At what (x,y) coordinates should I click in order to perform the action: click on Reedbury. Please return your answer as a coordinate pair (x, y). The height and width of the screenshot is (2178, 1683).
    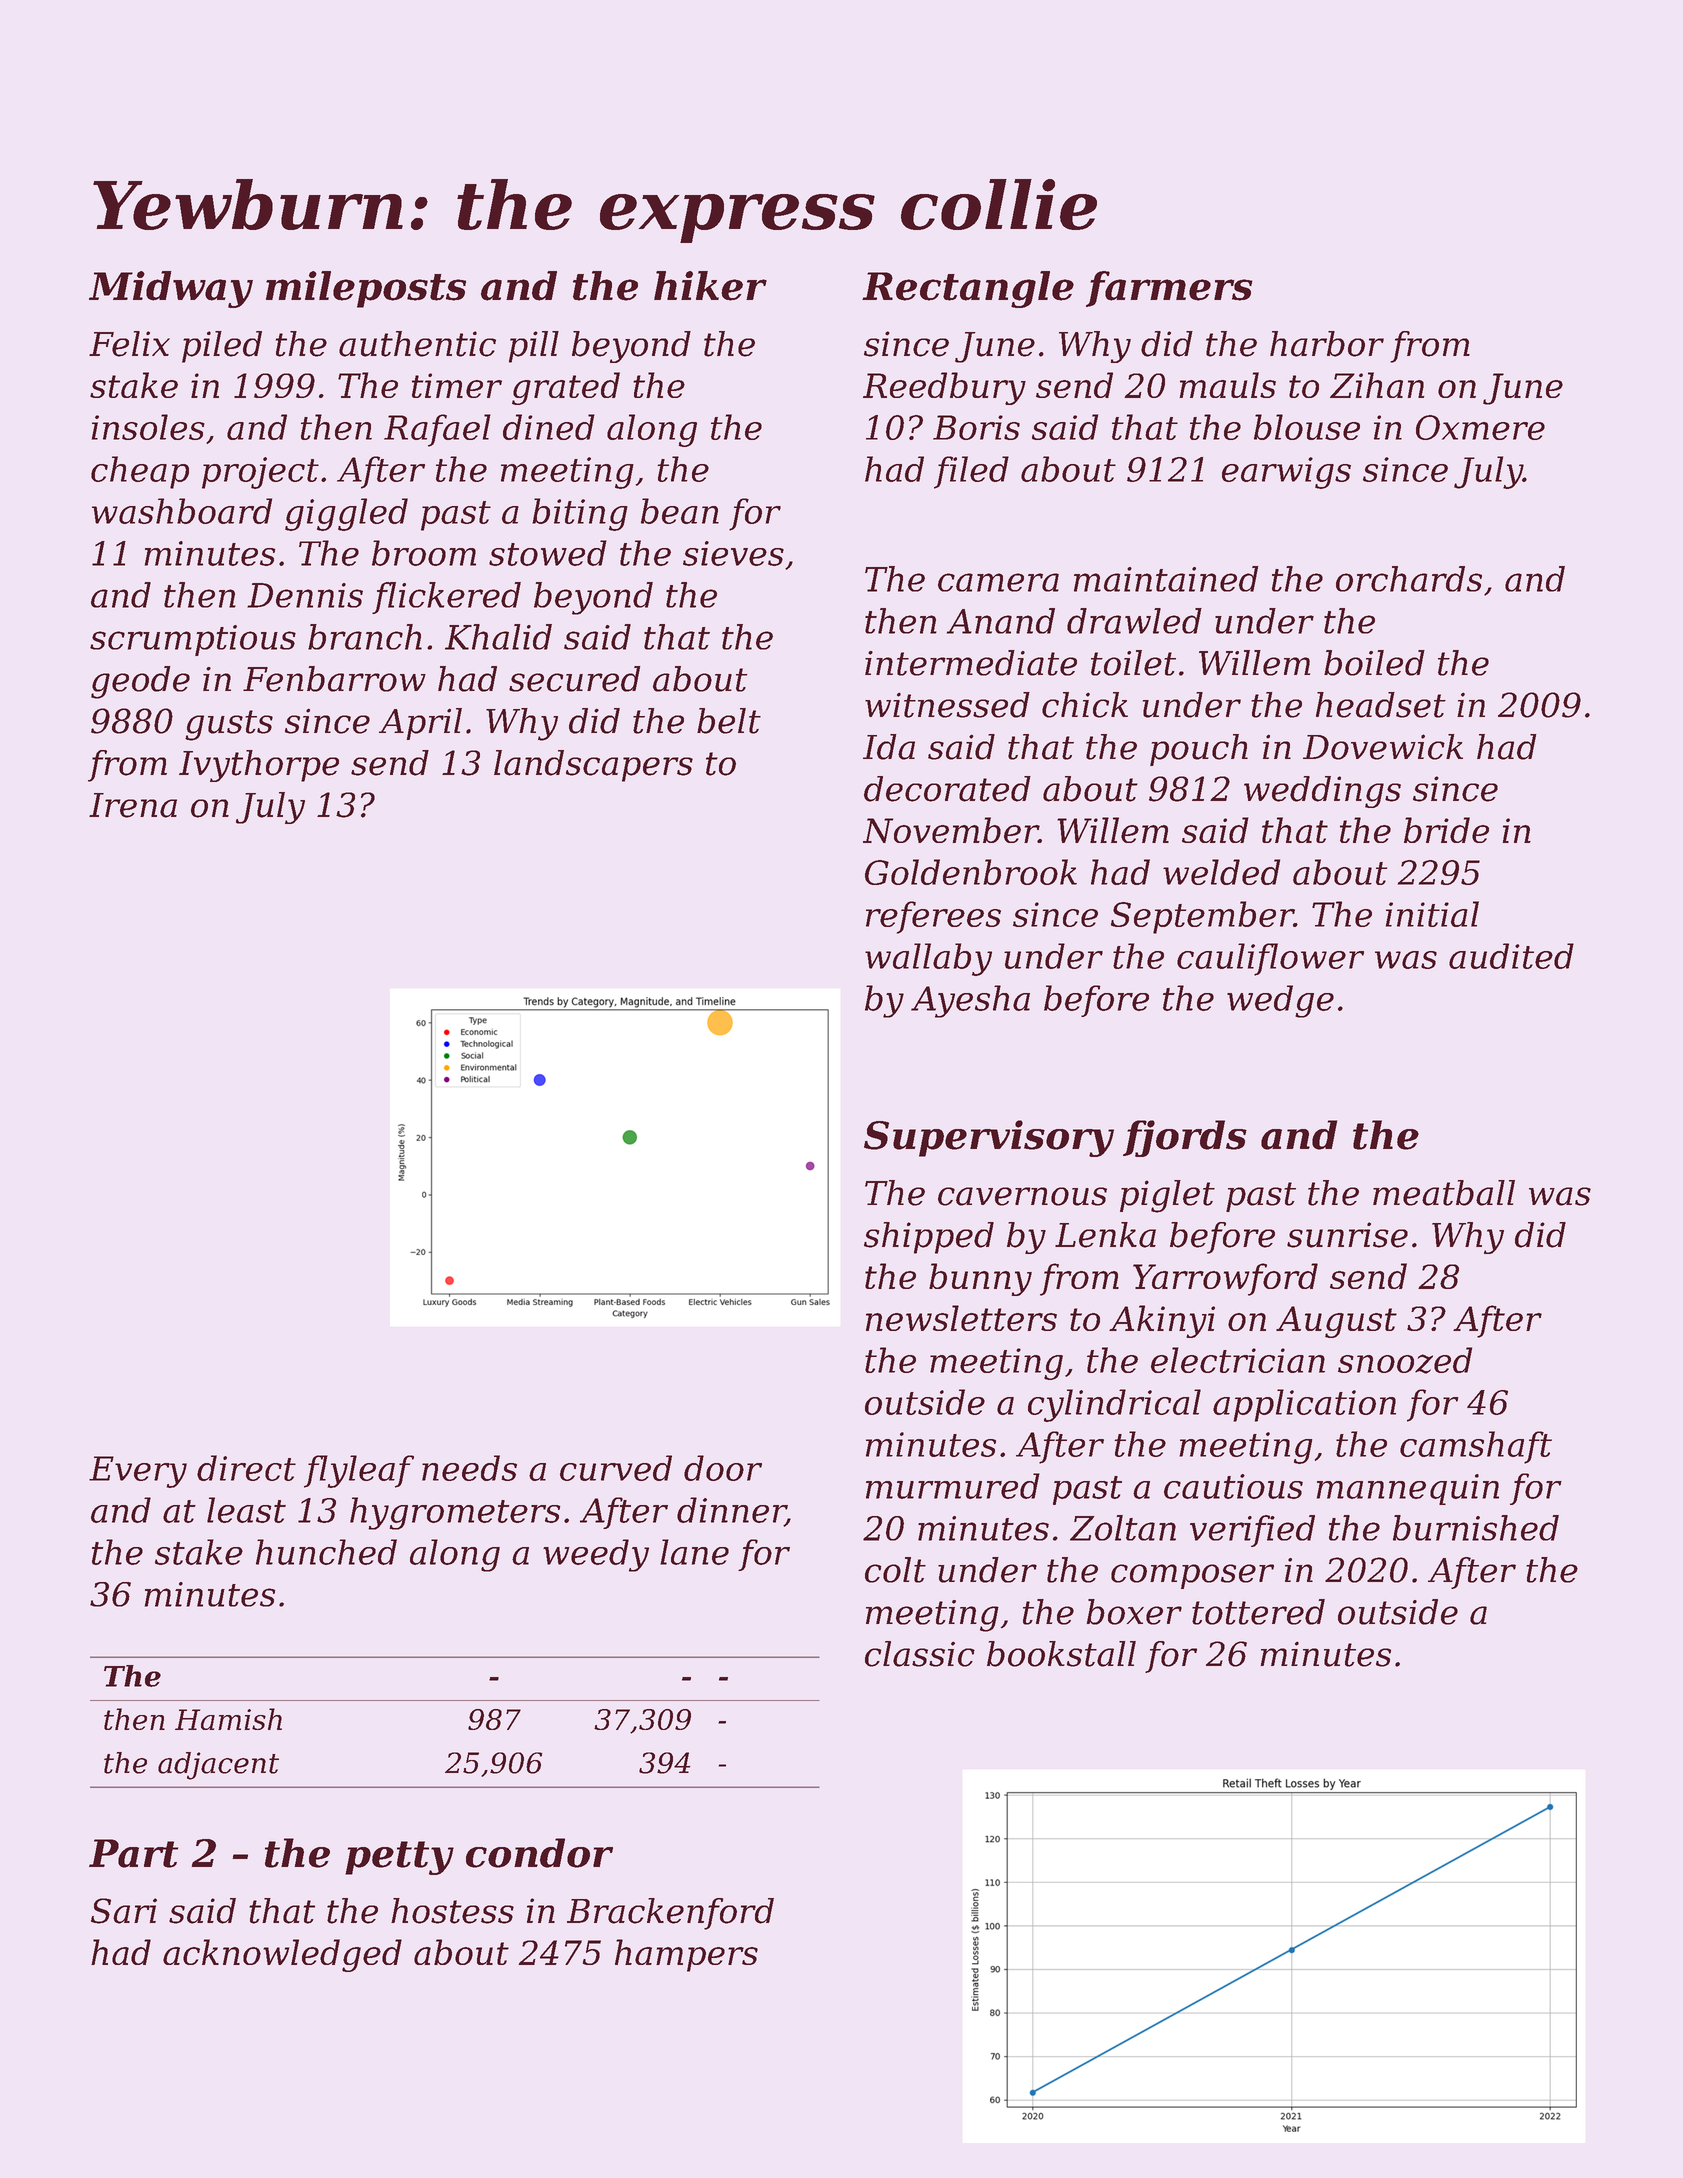
    Looking at the image, I should click on (944, 388).
